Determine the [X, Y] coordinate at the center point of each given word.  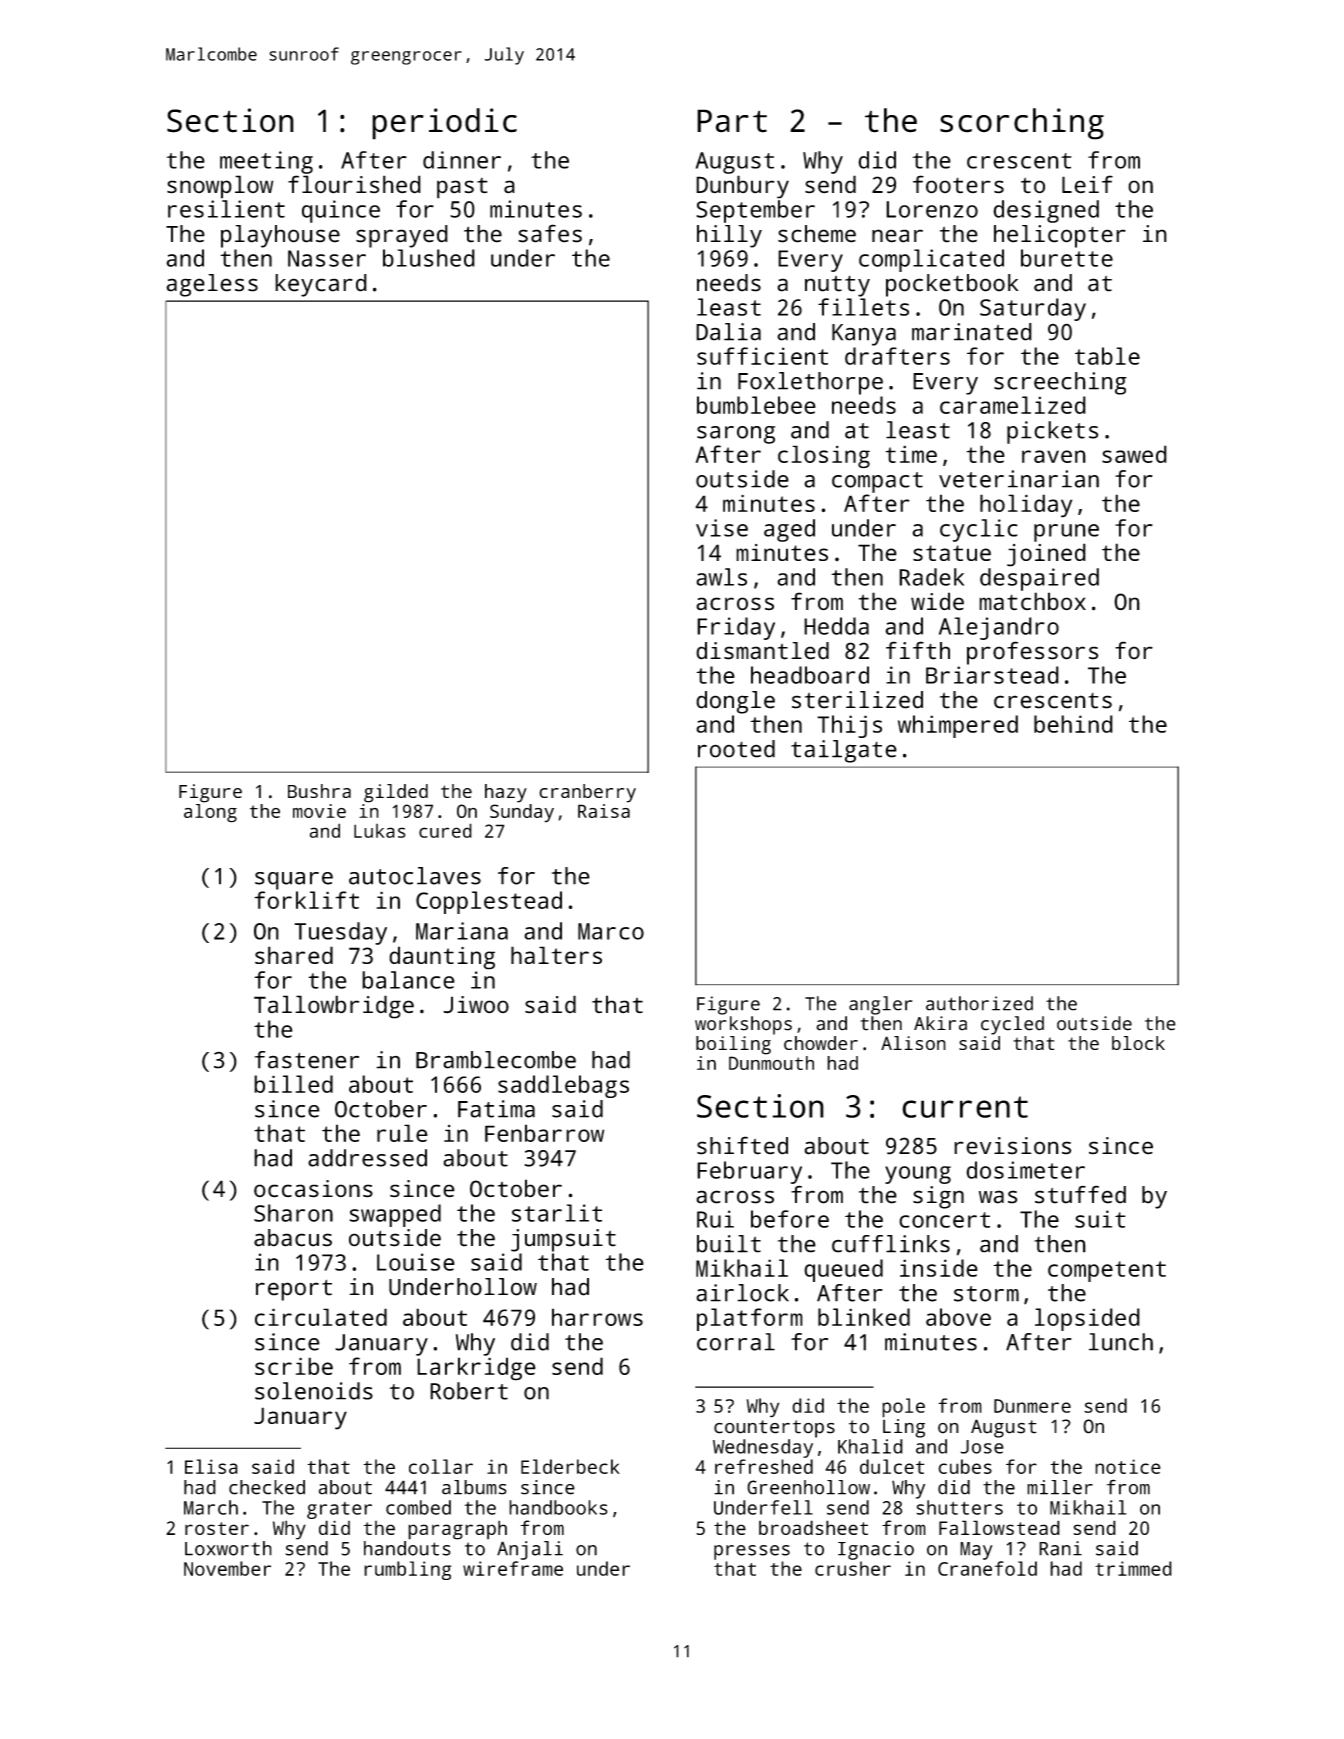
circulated [321, 1317]
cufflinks [891, 1244]
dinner [462, 160]
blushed [429, 258]
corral [736, 1342]
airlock [742, 1293]
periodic [444, 124]
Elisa [211, 1466]
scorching [1022, 124]
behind [1073, 724]
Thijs [849, 726]
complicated [931, 260]
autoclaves [415, 876]
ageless [212, 285]
